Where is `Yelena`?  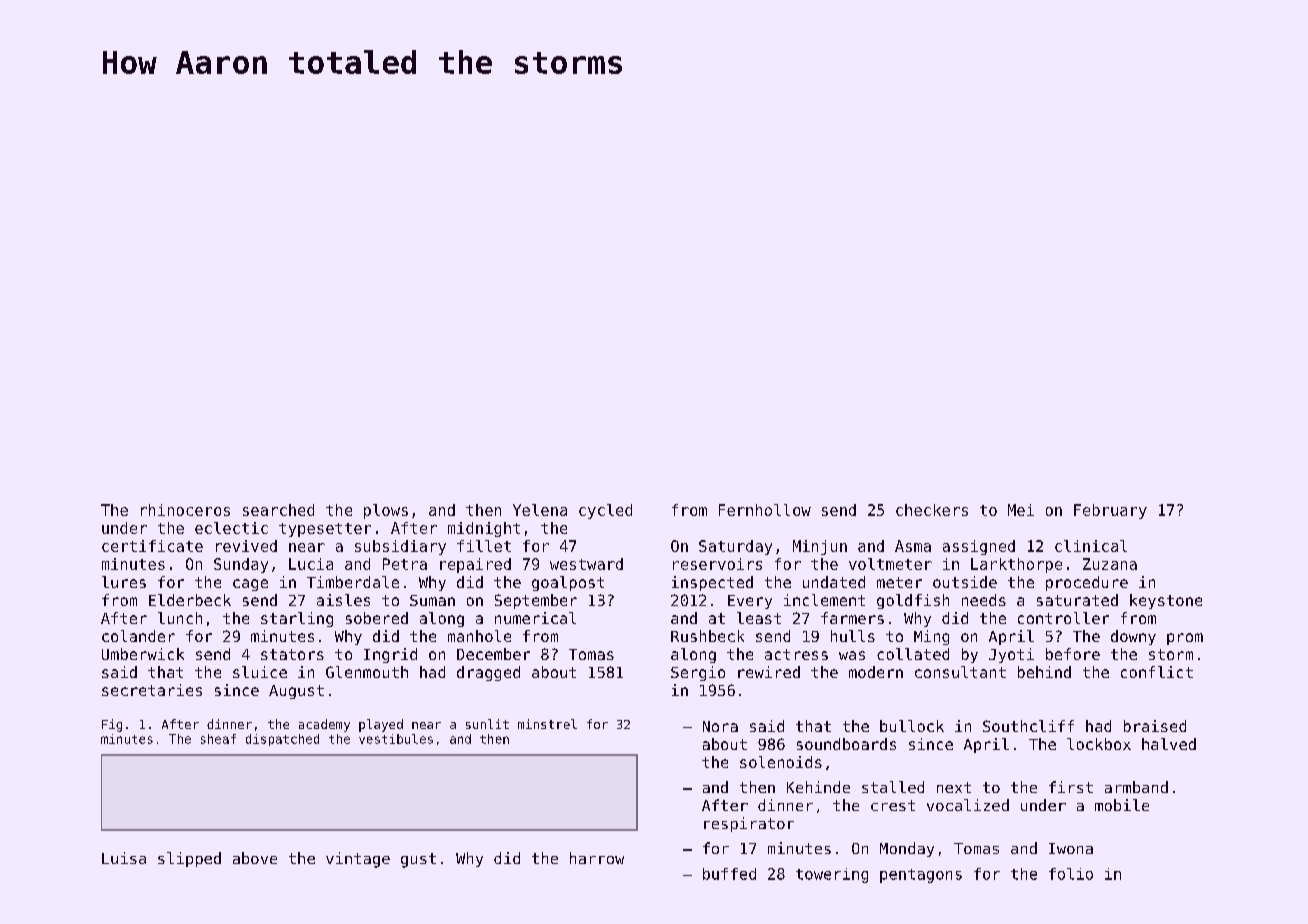 Yelena is located at coordinates (540, 510).
